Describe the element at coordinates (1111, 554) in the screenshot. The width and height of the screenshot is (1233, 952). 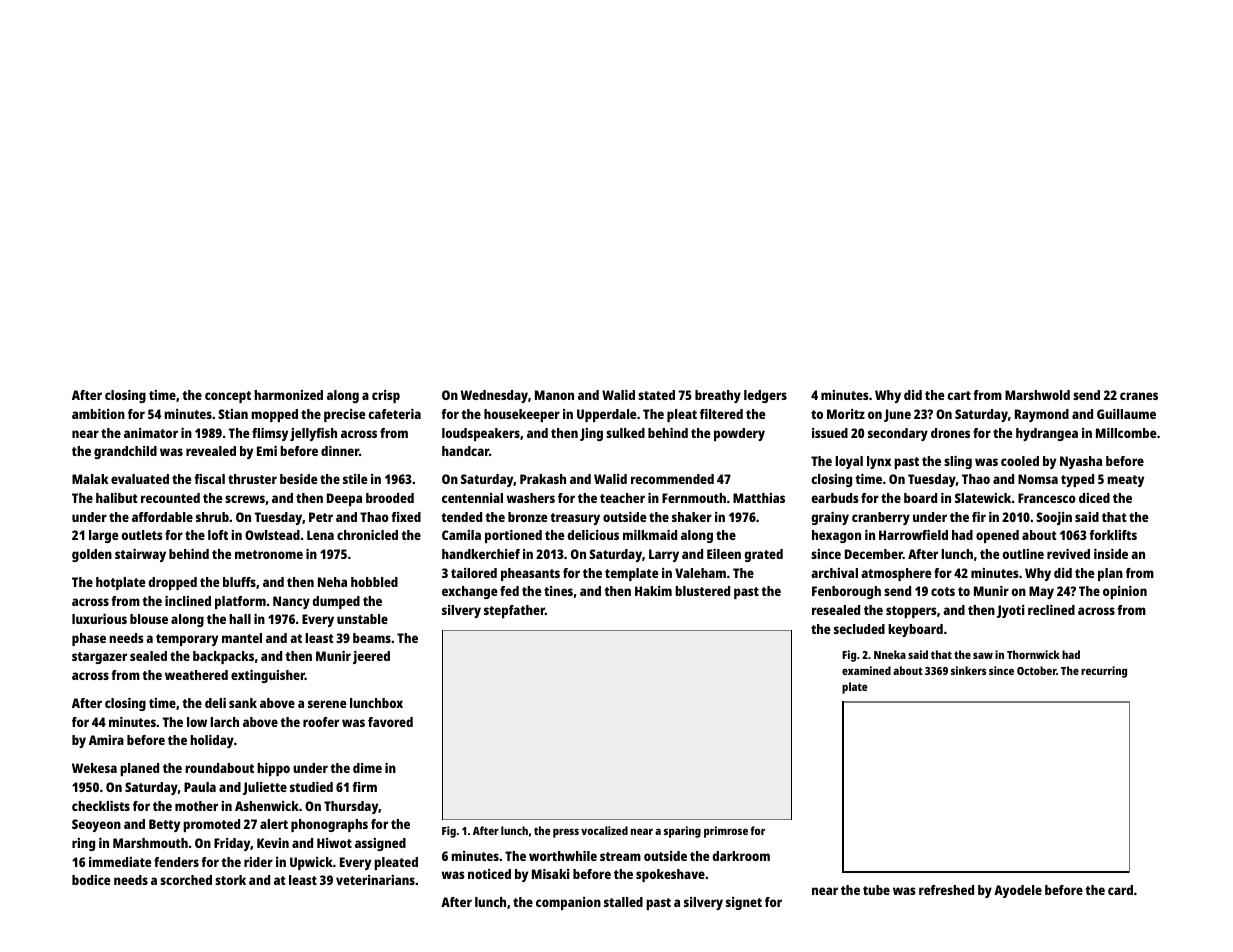
I see `inside` at that location.
